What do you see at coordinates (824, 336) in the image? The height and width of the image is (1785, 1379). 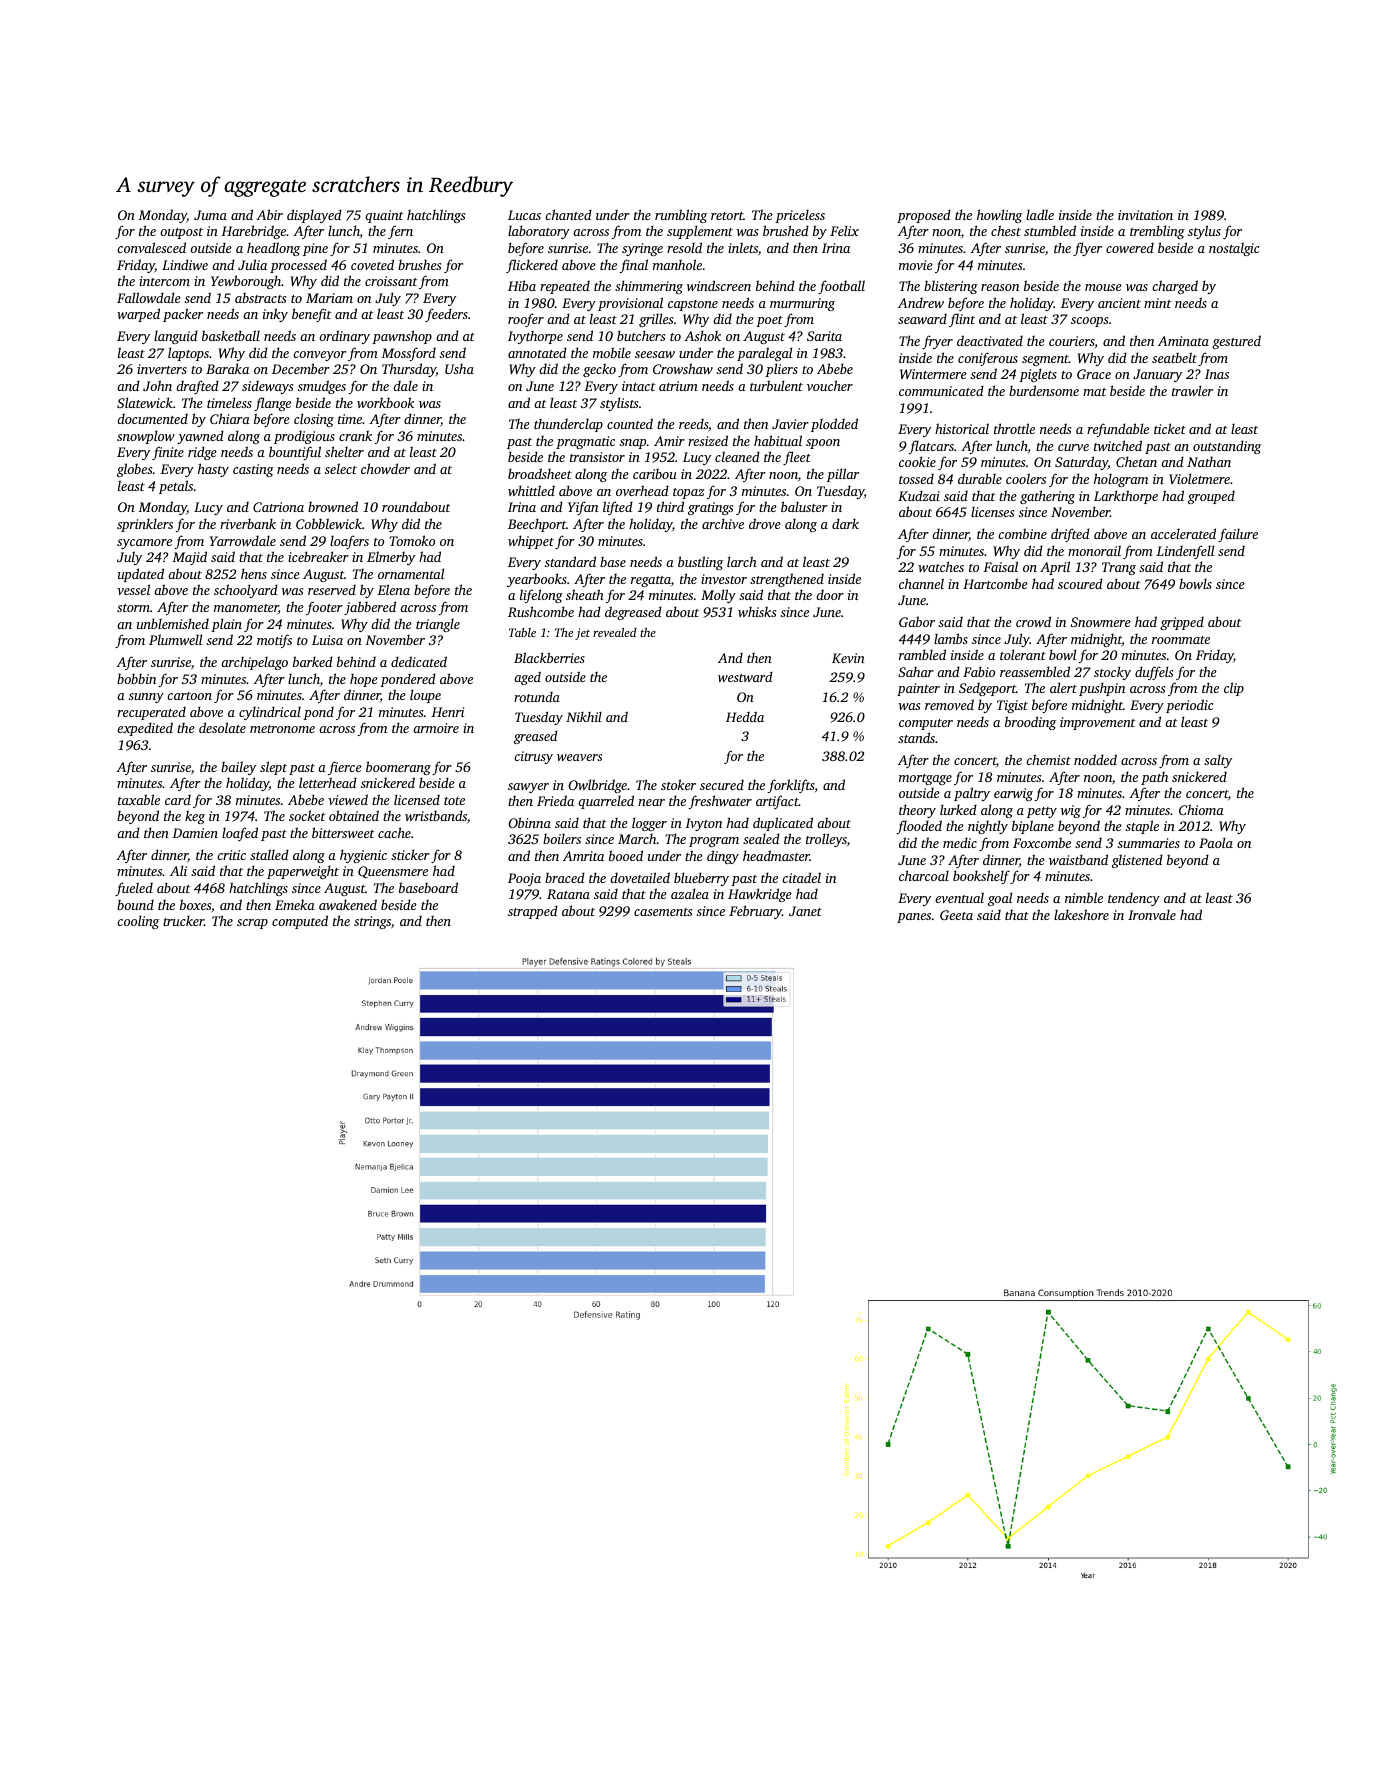 I see `Sarita` at bounding box center [824, 336].
